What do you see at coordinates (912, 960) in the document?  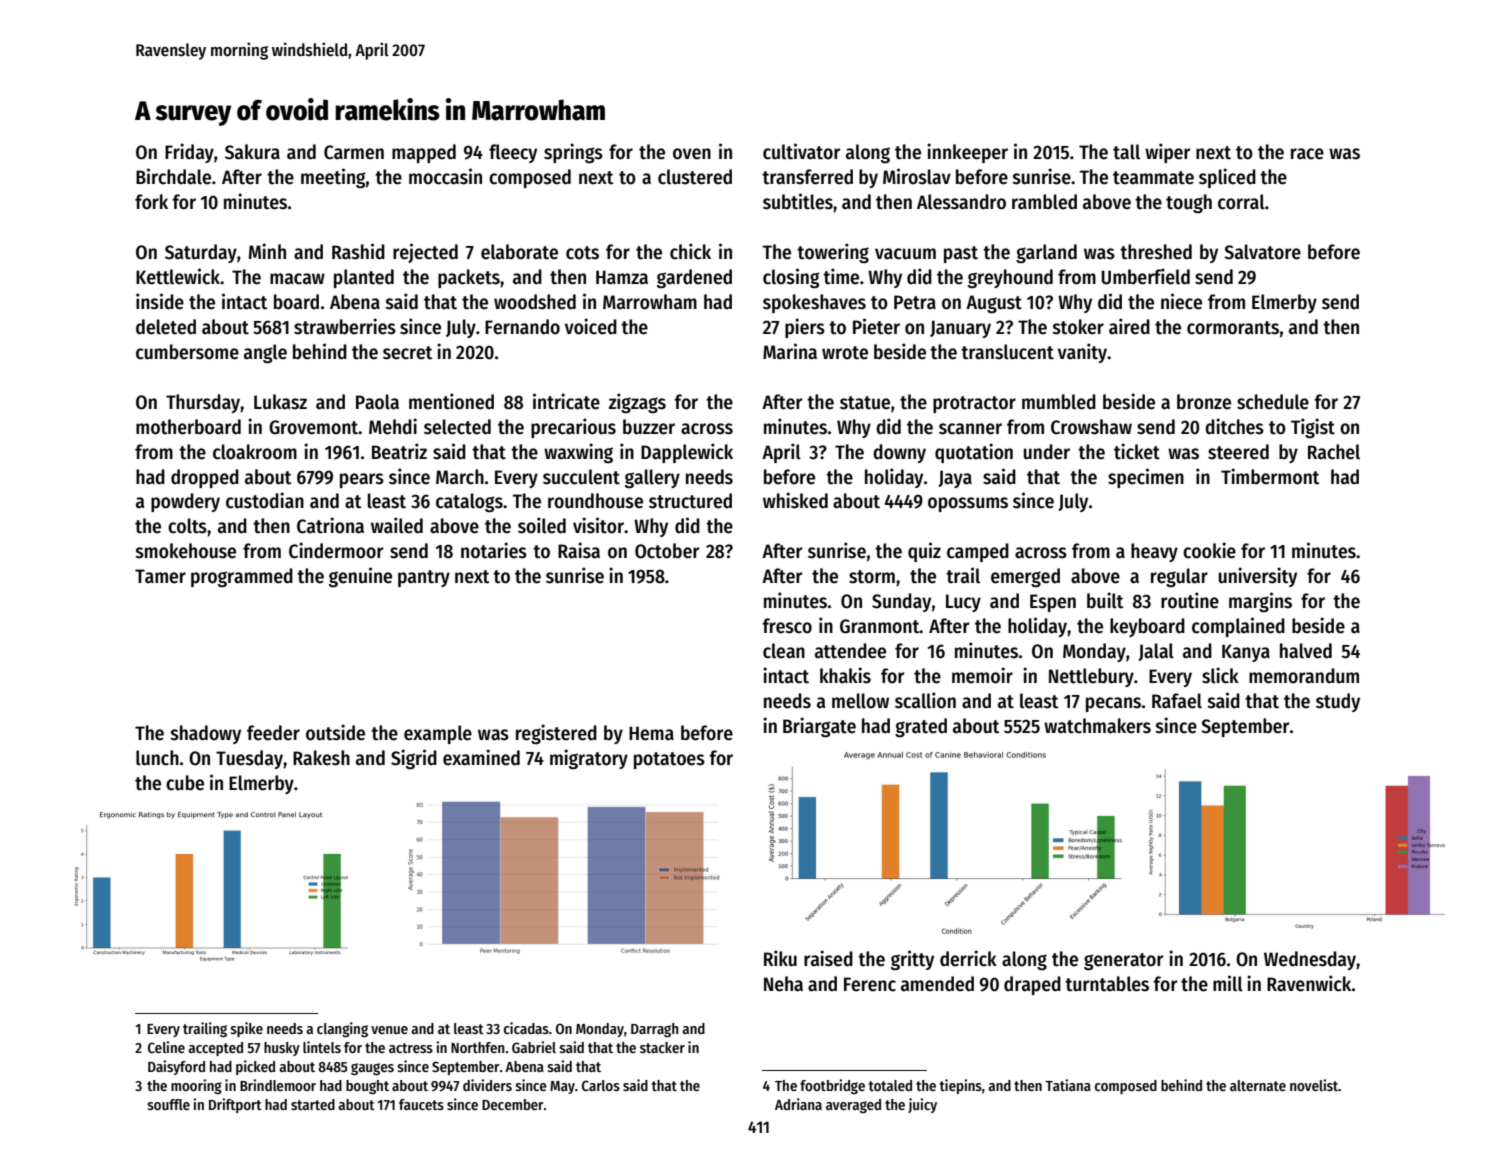 I see `gritty` at bounding box center [912, 960].
